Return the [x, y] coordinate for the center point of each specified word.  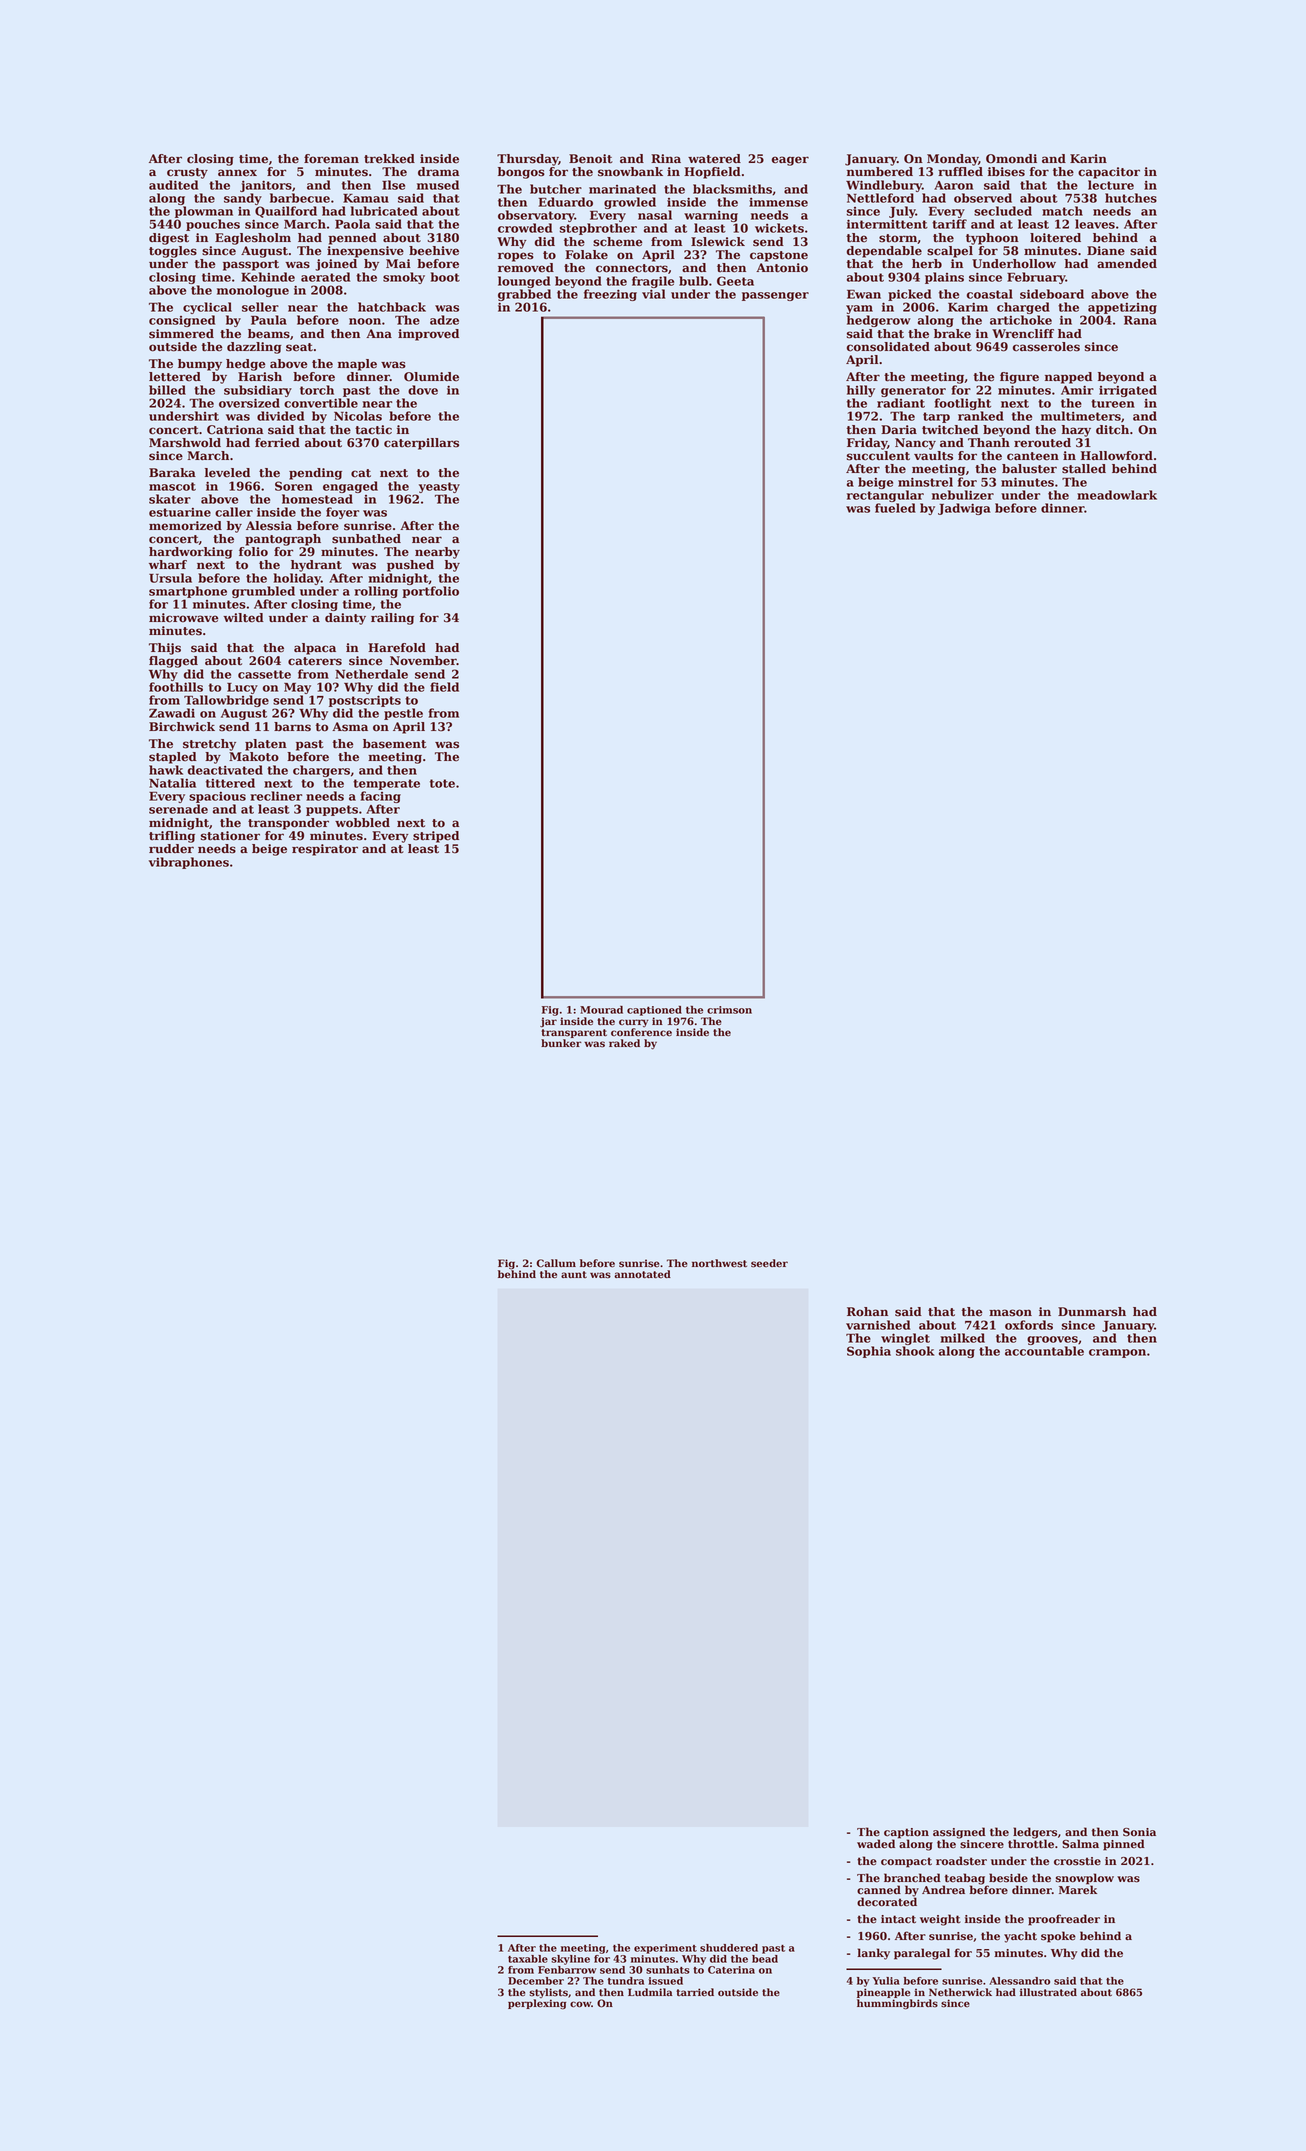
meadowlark [1117, 495]
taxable [528, 1959]
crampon [1117, 1353]
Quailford [286, 212]
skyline [570, 1960]
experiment [665, 1949]
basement [395, 744]
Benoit [591, 159]
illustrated [1048, 1992]
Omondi [1011, 159]
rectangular [885, 496]
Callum [556, 1263]
